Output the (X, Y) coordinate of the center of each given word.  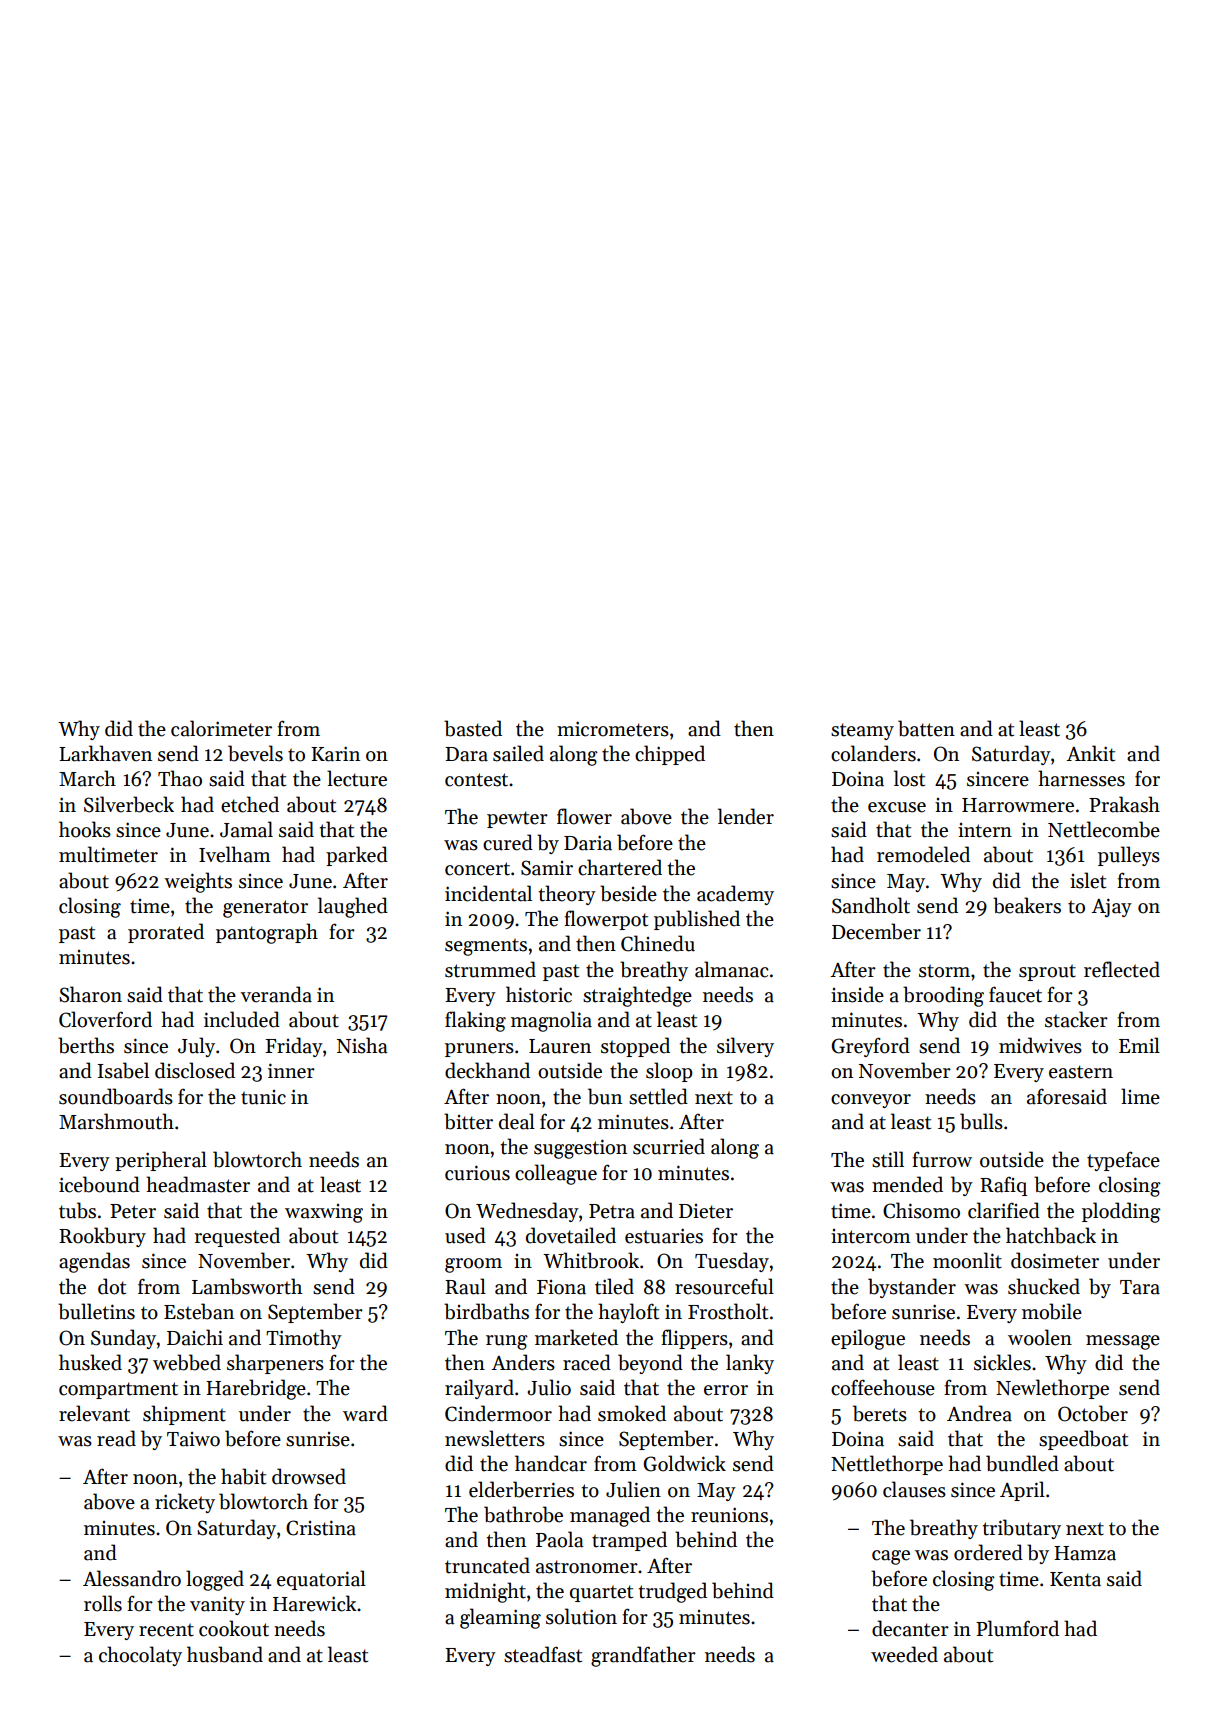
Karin (335, 754)
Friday (294, 1047)
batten (926, 728)
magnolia (551, 1021)
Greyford (870, 1047)
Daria (588, 843)
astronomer (587, 1567)
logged (215, 1580)
